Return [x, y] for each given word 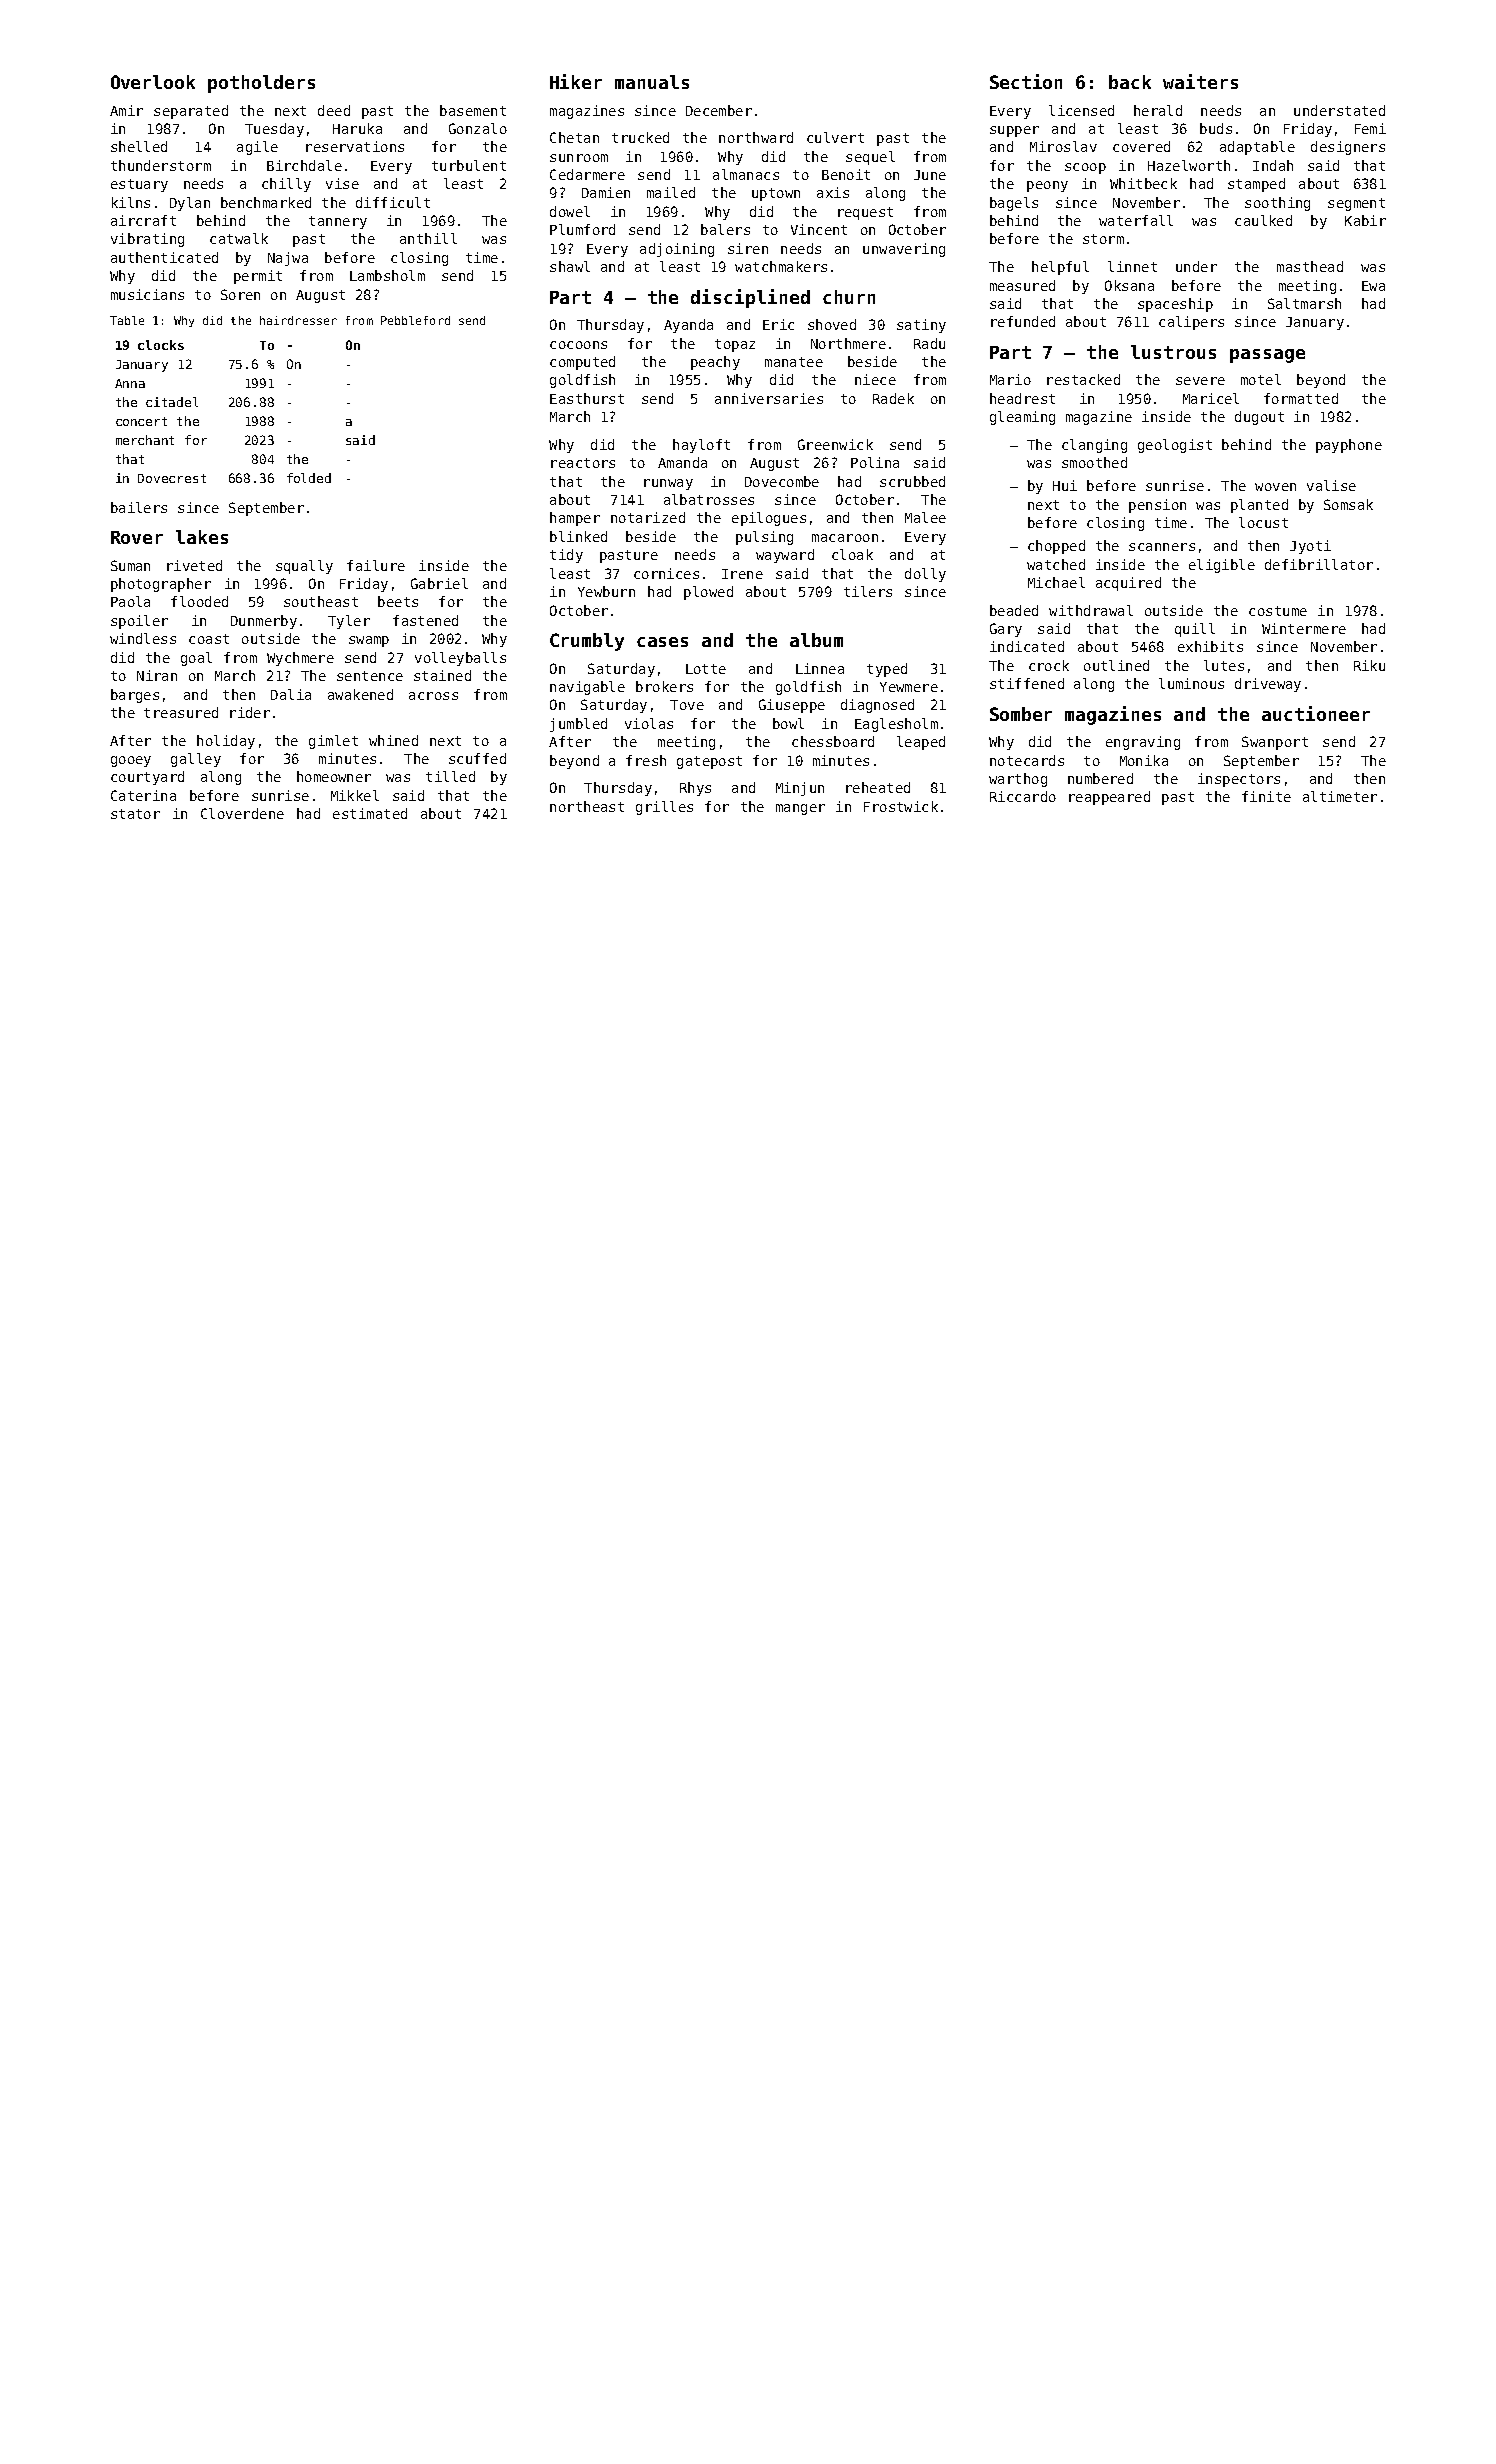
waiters [1200, 81]
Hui [1065, 485]
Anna [130, 383]
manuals [652, 82]
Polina [875, 462]
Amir [126, 110]
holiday [226, 742]
